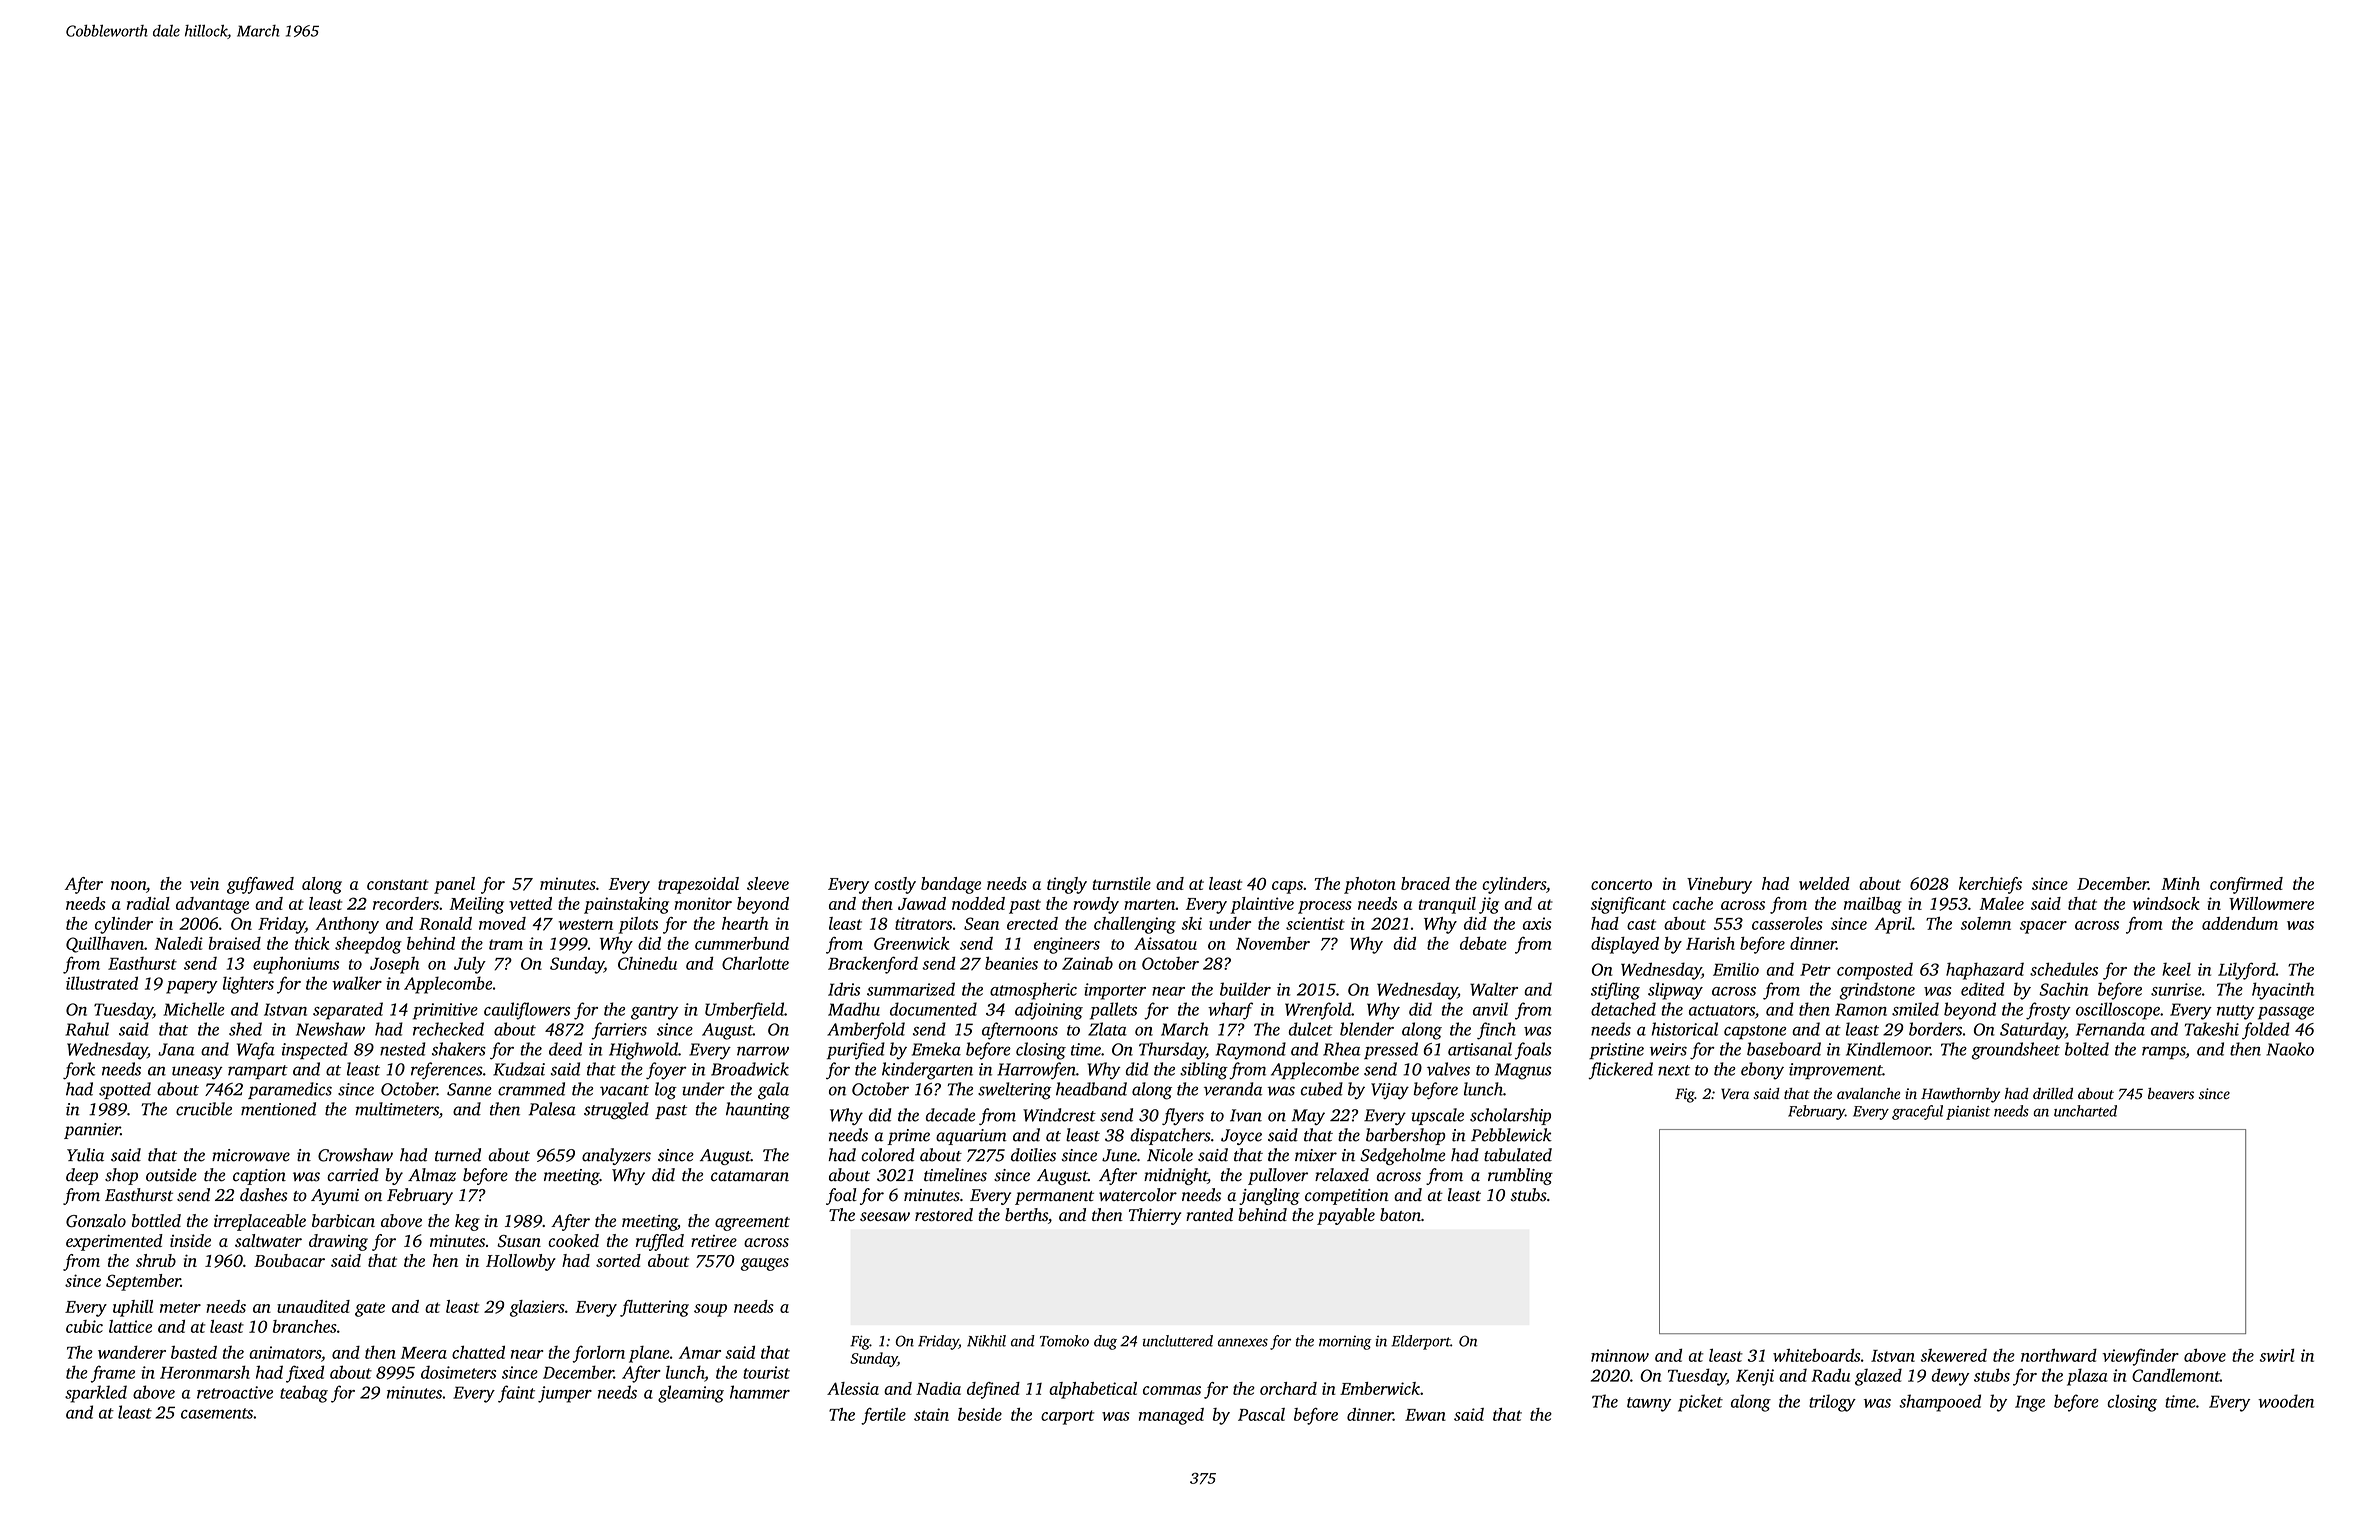 The image size is (2380, 1540). Describe the element at coordinates (304, 1394) in the document. I see `teabag` at that location.
